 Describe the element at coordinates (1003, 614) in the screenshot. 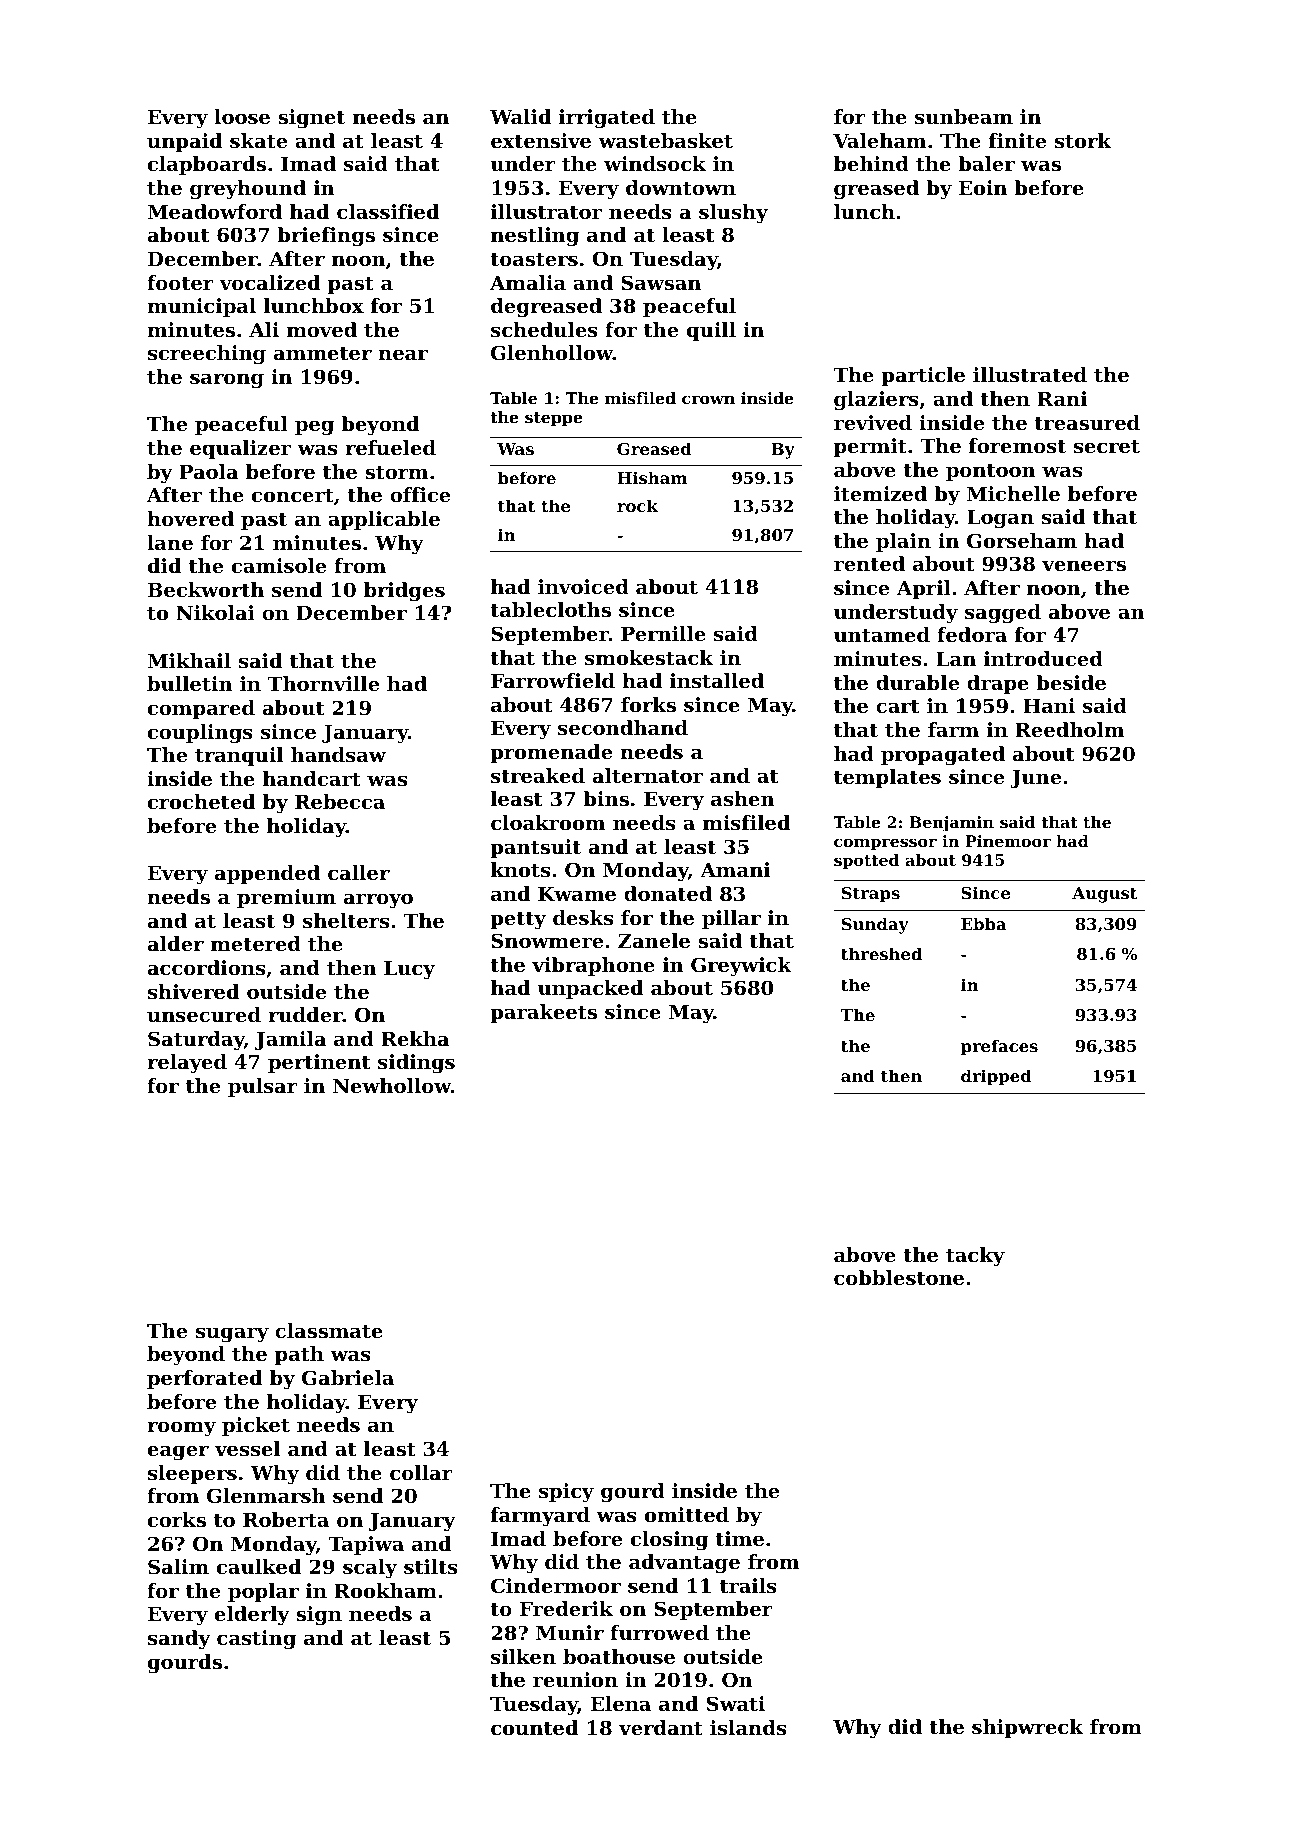

I see `sagged` at that location.
